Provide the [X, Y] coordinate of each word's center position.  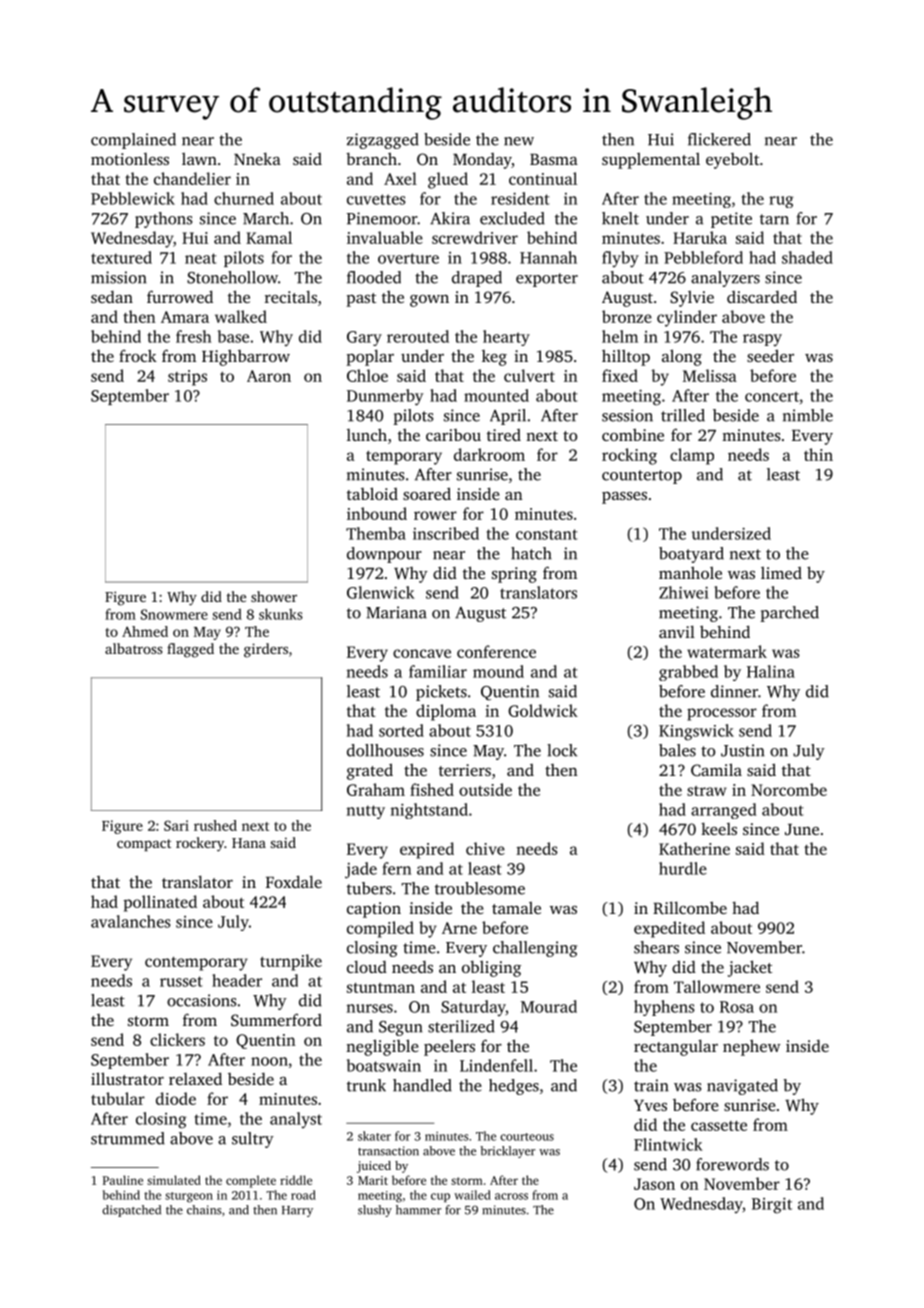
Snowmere [174, 614]
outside [485, 789]
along [682, 357]
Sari [176, 825]
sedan [112, 297]
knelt [620, 218]
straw [707, 791]
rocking [629, 456]
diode [176, 1098]
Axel [400, 178]
